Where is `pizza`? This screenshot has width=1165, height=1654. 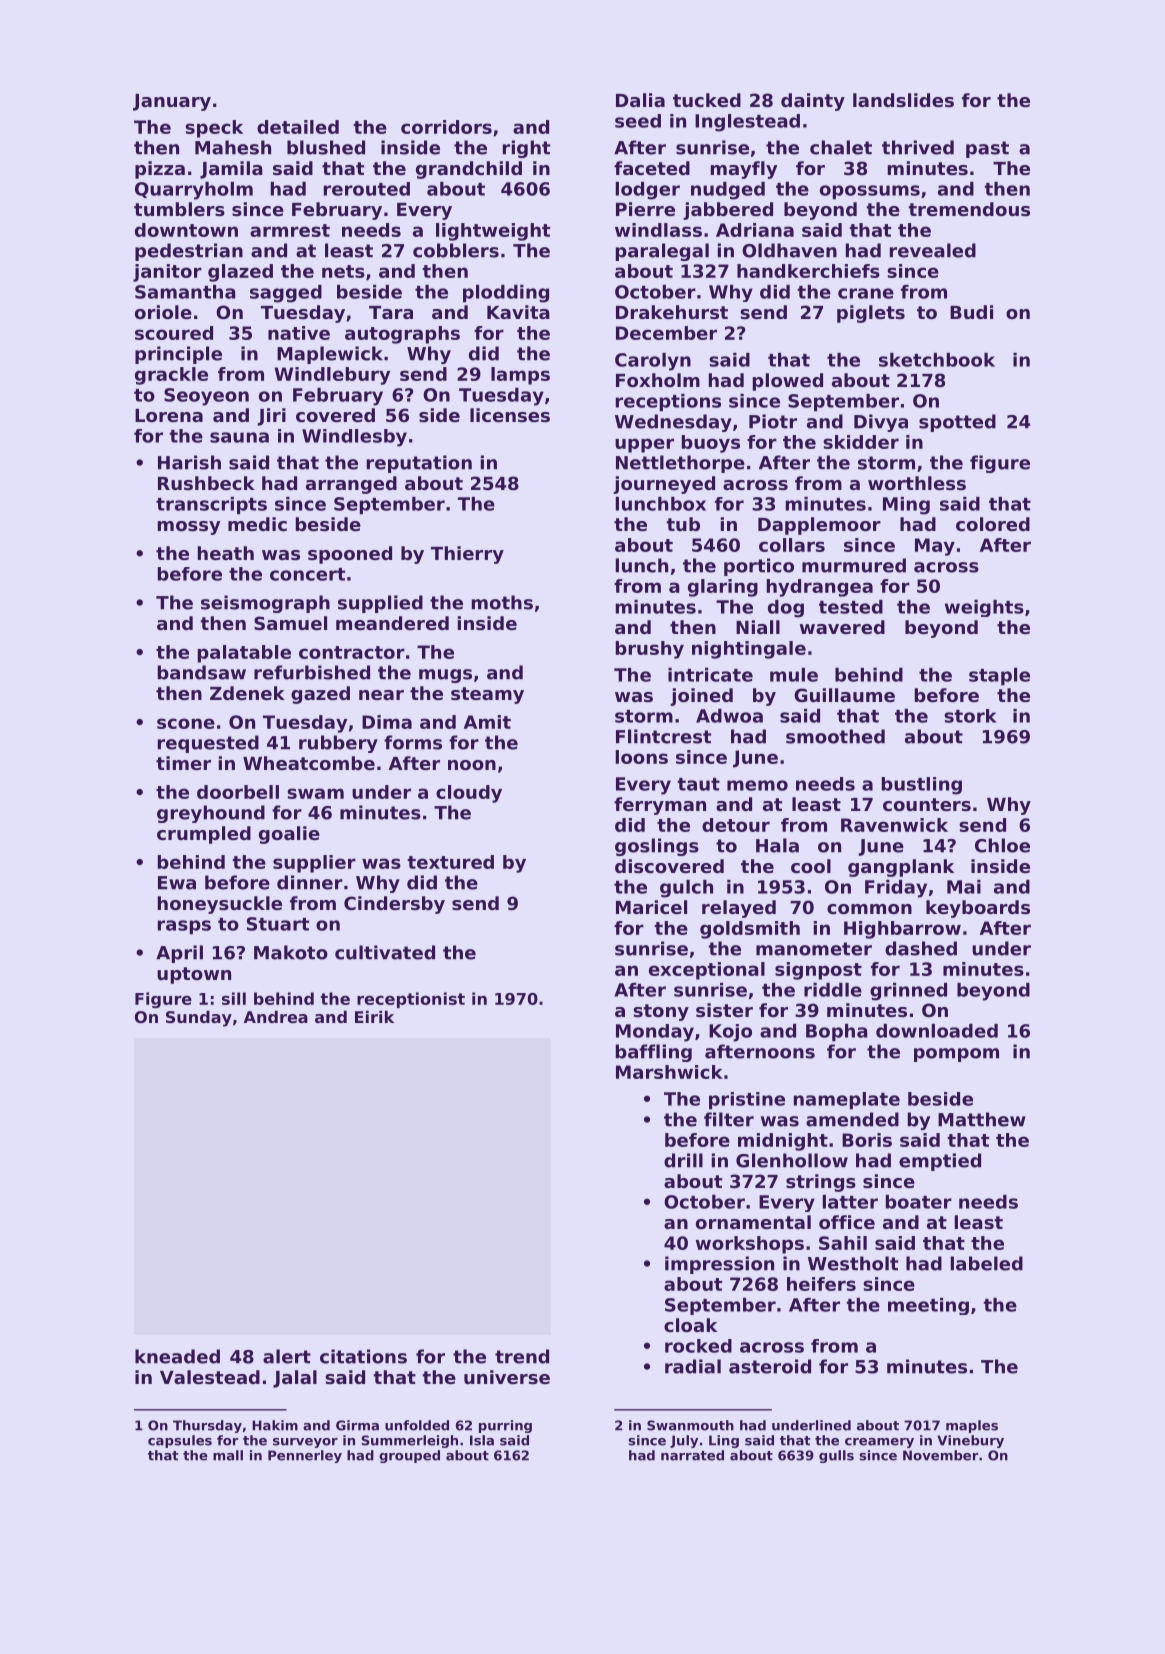 pizza is located at coordinates (160, 170).
